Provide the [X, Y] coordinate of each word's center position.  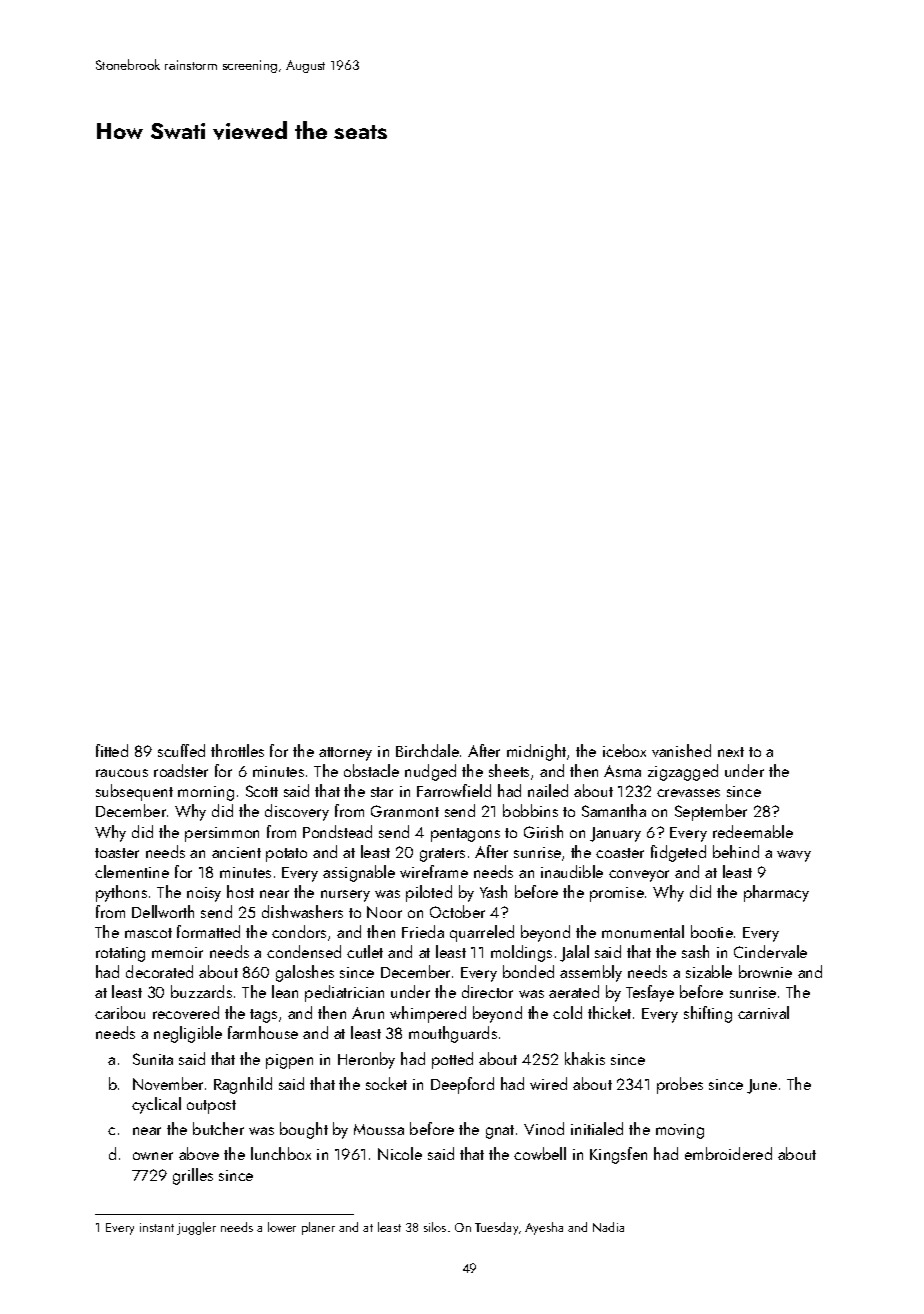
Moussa [379, 1129]
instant [157, 1227]
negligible [188, 1034]
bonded [528, 971]
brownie [765, 971]
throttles [237, 750]
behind [736, 851]
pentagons [465, 835]
